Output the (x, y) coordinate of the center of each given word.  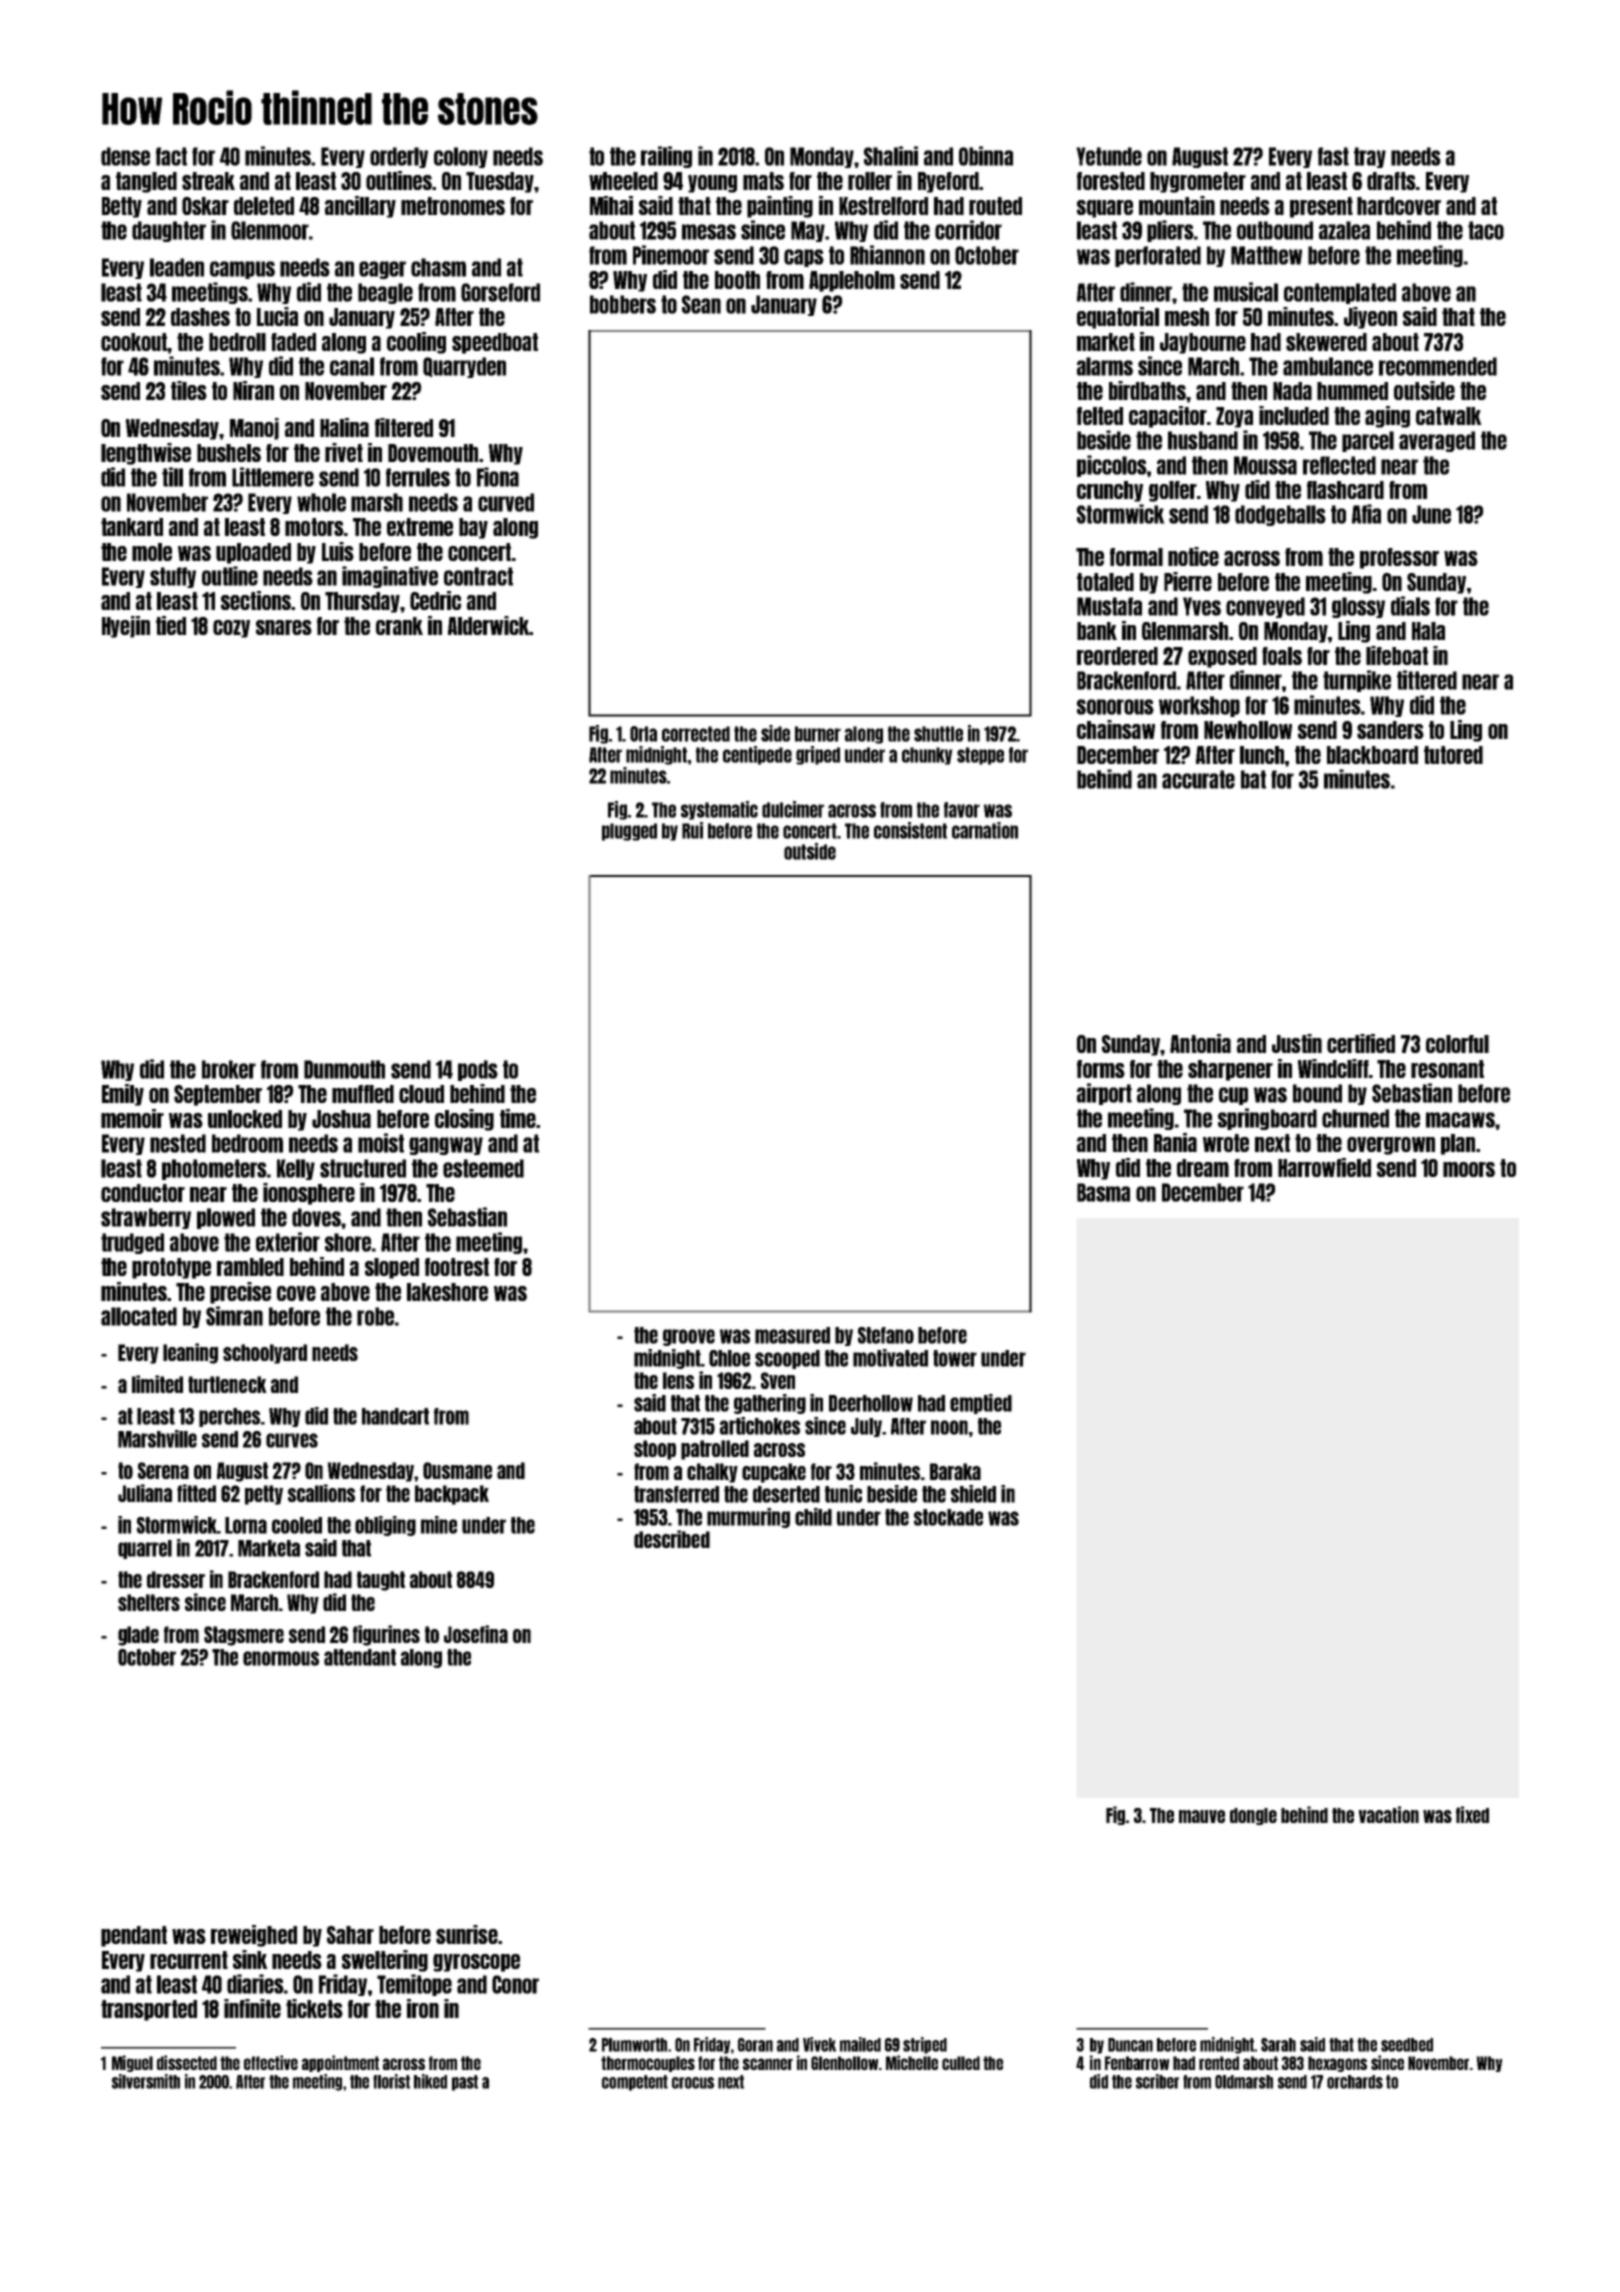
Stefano (886, 1335)
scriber (1157, 2081)
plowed (226, 1218)
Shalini (891, 156)
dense (125, 156)
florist (391, 2081)
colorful (1457, 1044)
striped (925, 2045)
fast (1333, 156)
